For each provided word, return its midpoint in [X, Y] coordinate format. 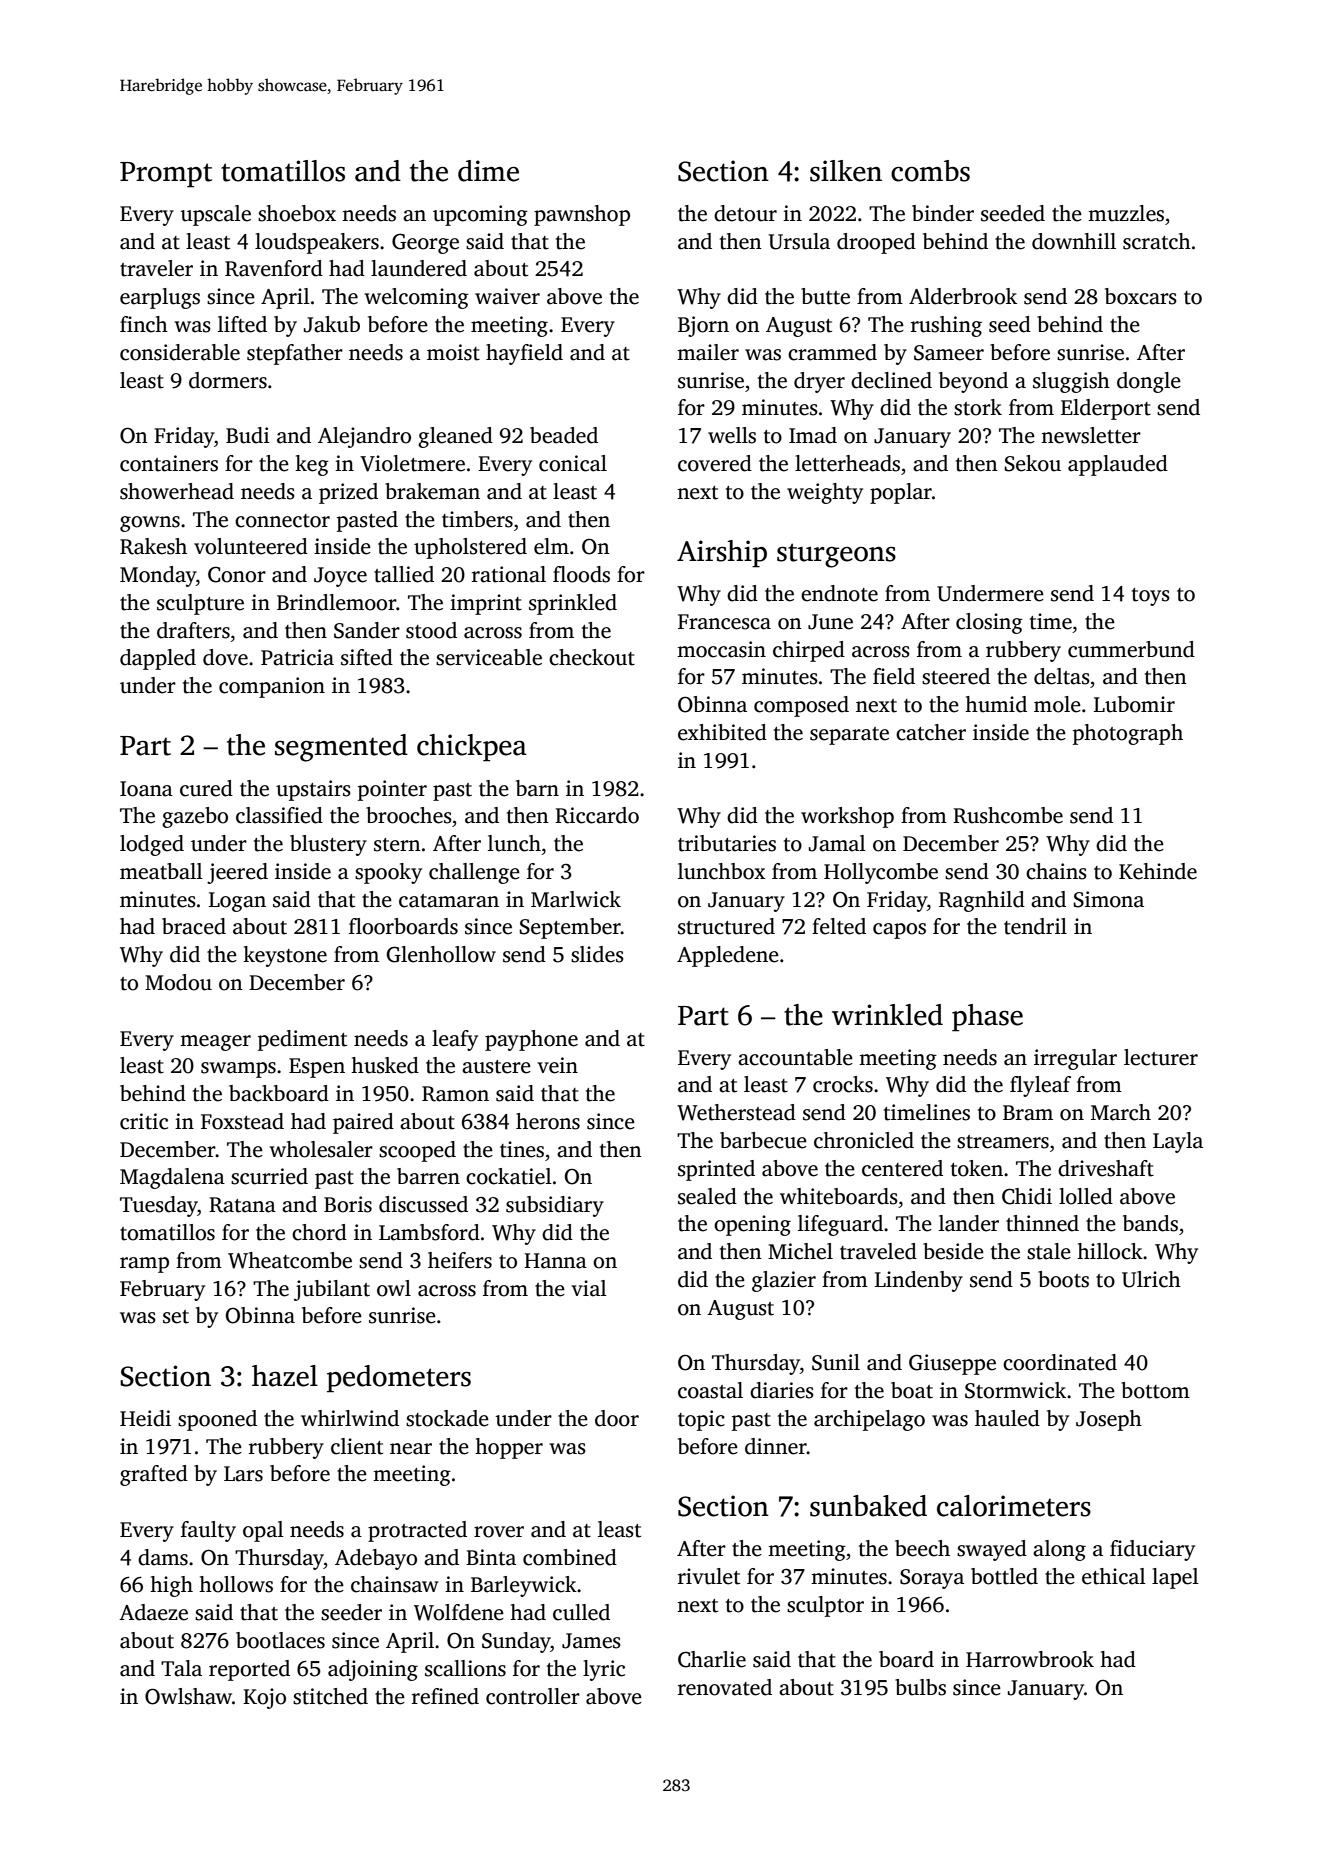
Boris [348, 1204]
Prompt [166, 175]
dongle [1149, 382]
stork [978, 407]
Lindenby [919, 1281]
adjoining [373, 1670]
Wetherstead [736, 1112]
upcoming [480, 215]
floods [581, 574]
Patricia [297, 657]
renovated [725, 1687]
